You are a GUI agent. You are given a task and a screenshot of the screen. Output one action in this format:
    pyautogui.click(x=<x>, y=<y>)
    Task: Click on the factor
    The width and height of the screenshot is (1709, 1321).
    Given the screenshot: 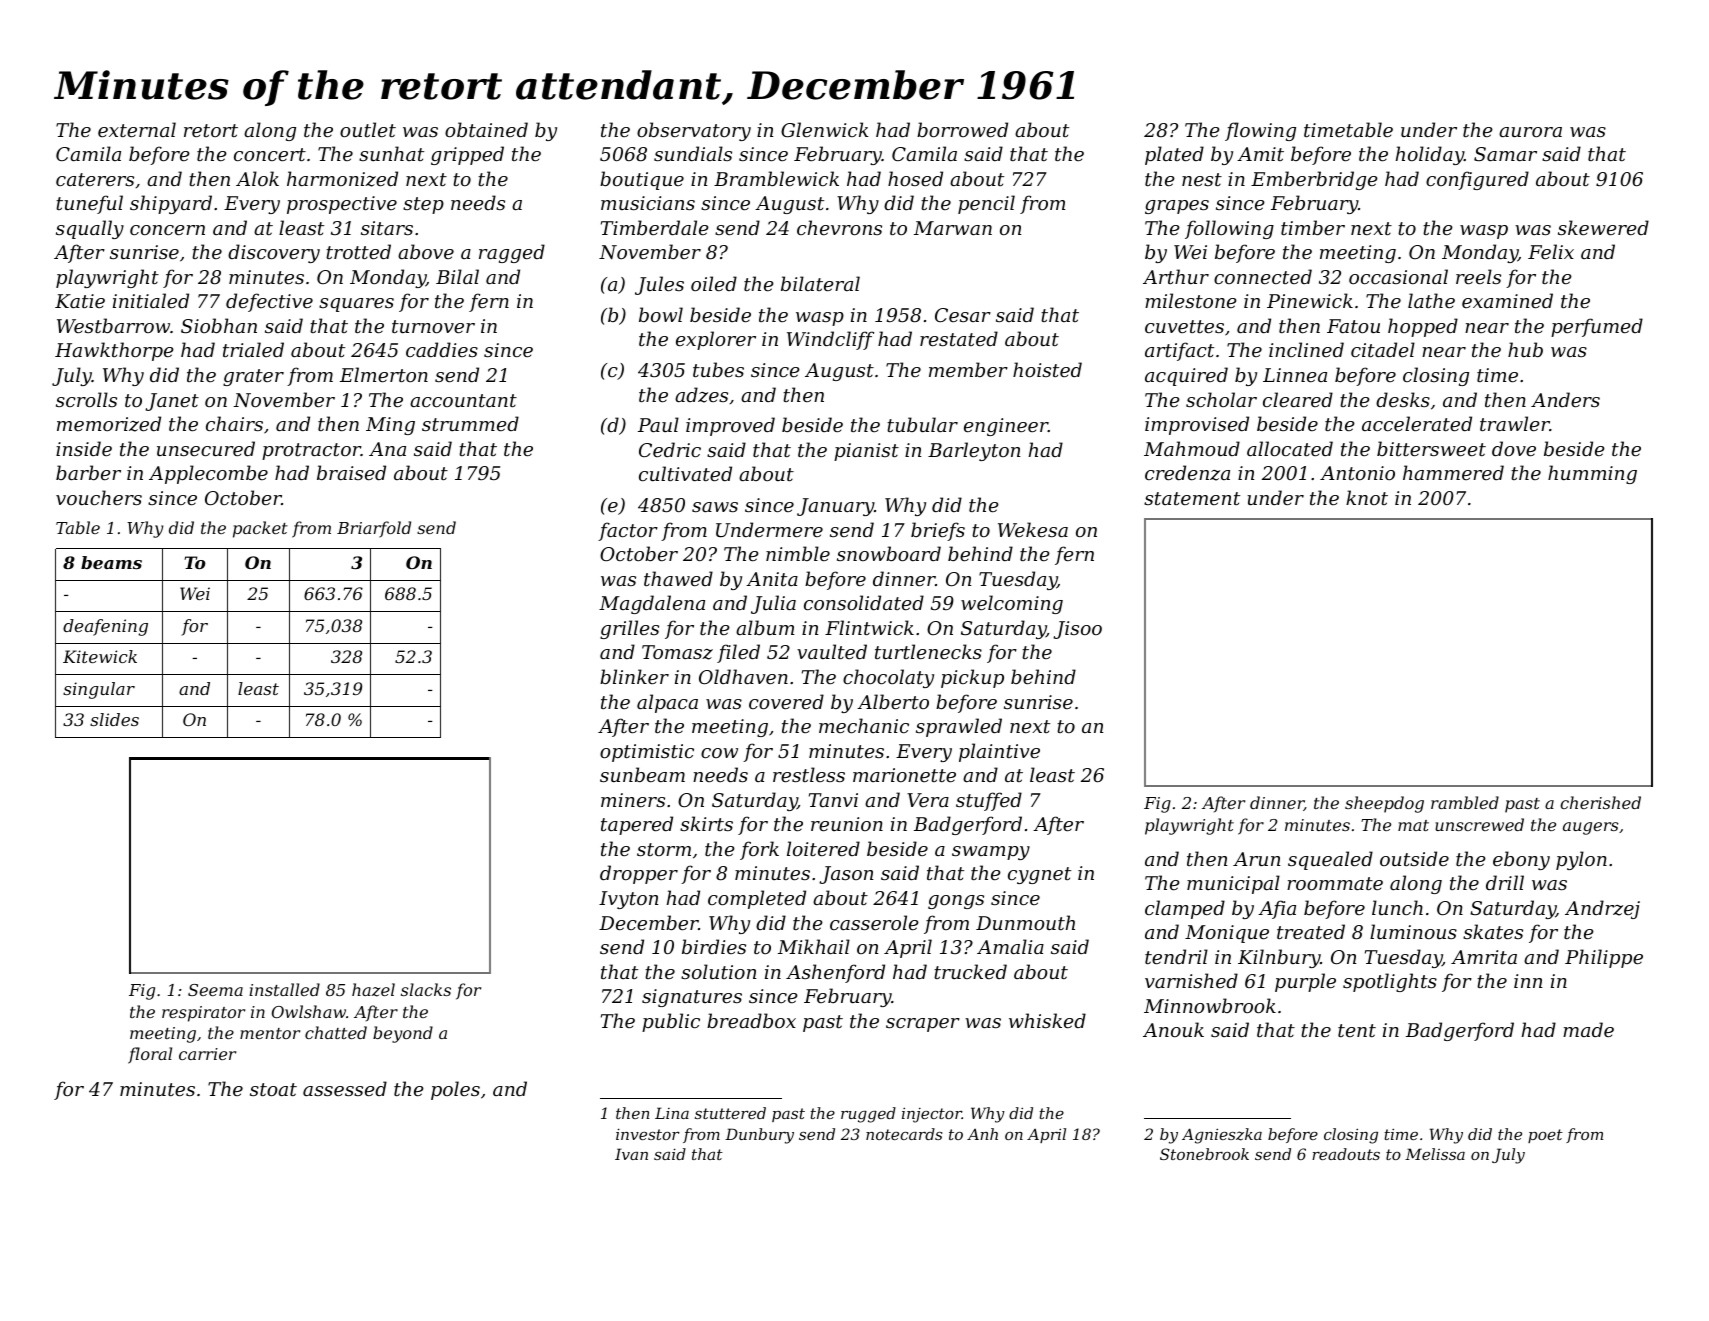 What is the action you would take?
    pyautogui.click(x=628, y=531)
